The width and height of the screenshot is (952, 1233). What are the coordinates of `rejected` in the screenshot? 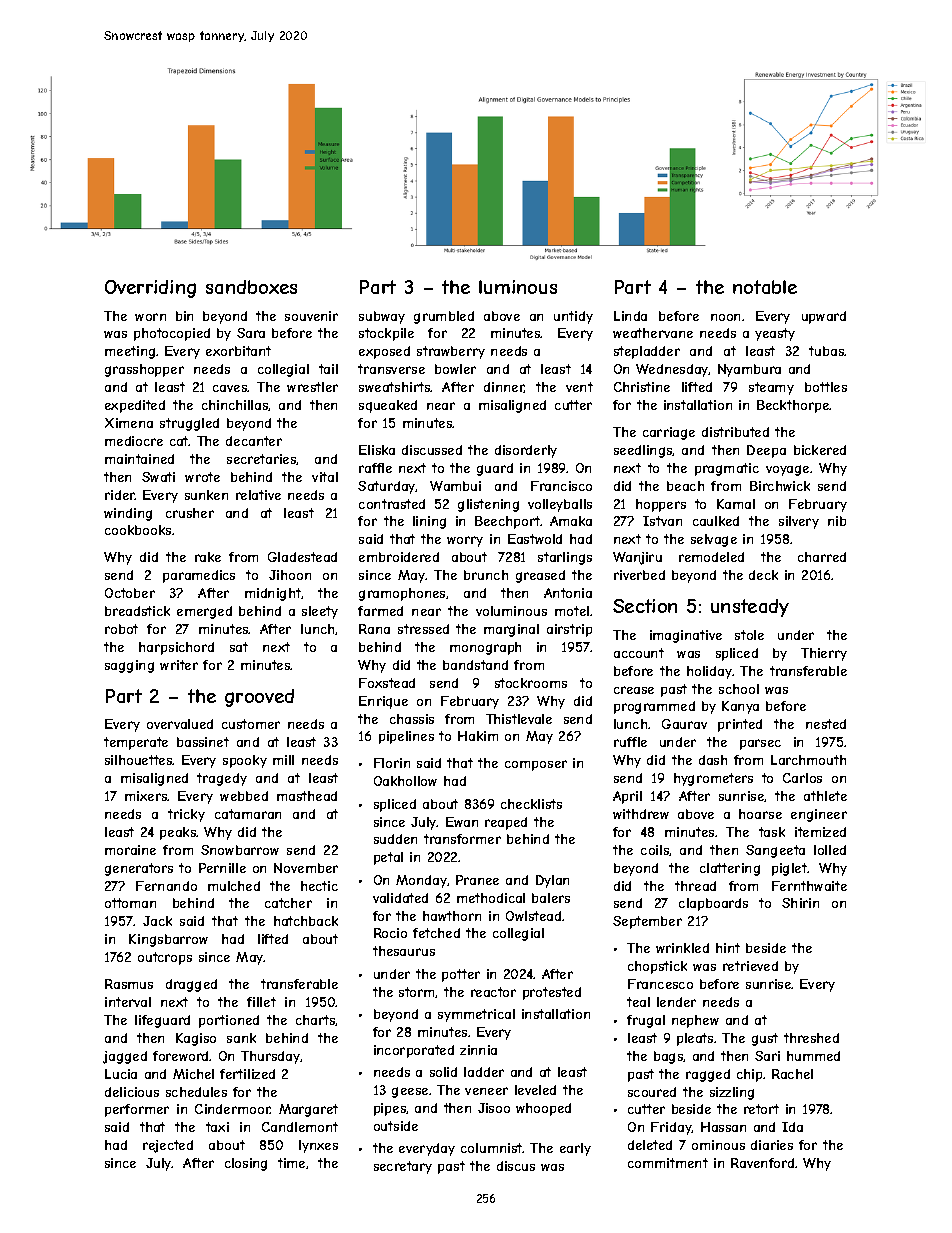 It's located at (168, 1146).
